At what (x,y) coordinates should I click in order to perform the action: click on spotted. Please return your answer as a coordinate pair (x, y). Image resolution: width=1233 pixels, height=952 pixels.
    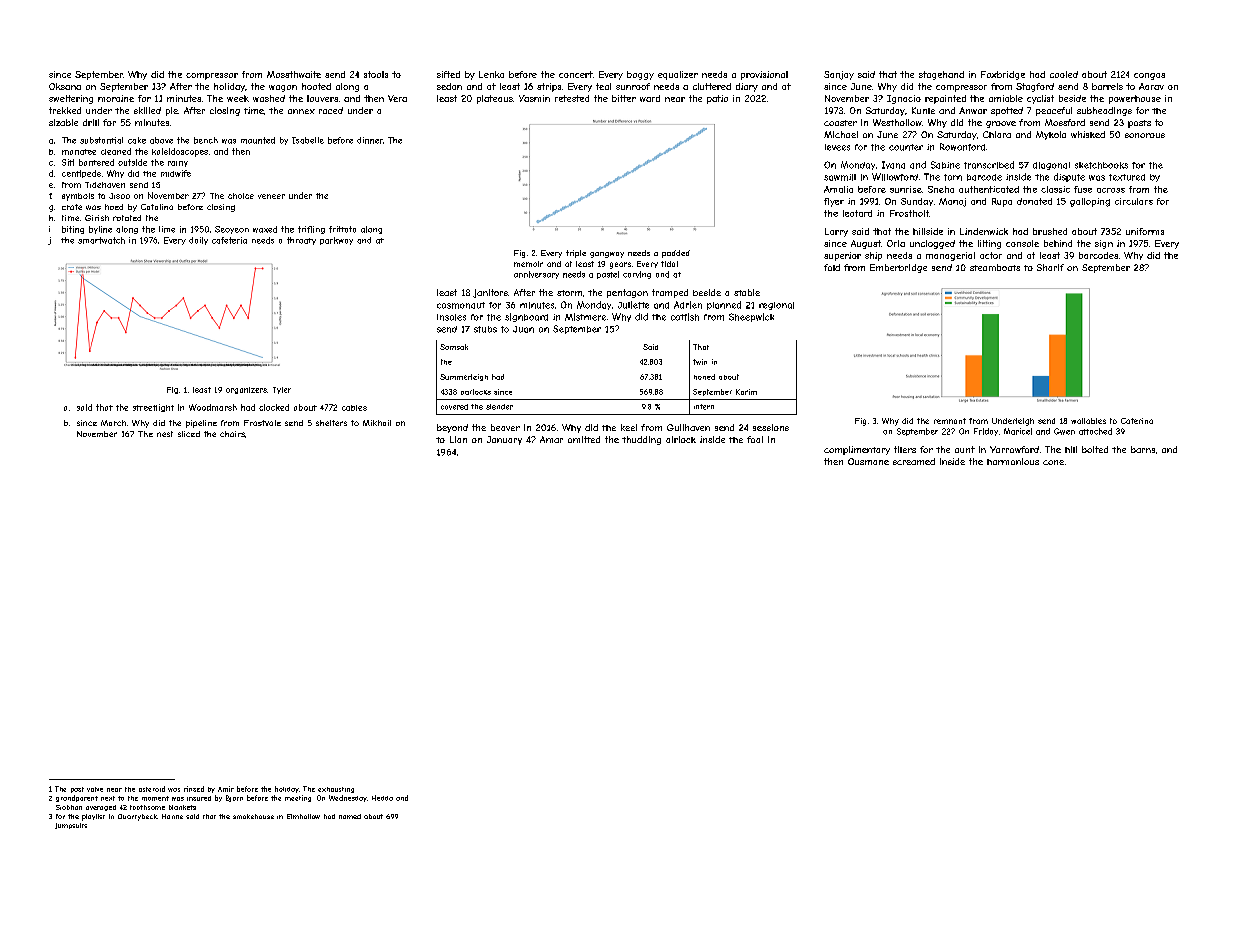
    Looking at the image, I should click on (1007, 111).
